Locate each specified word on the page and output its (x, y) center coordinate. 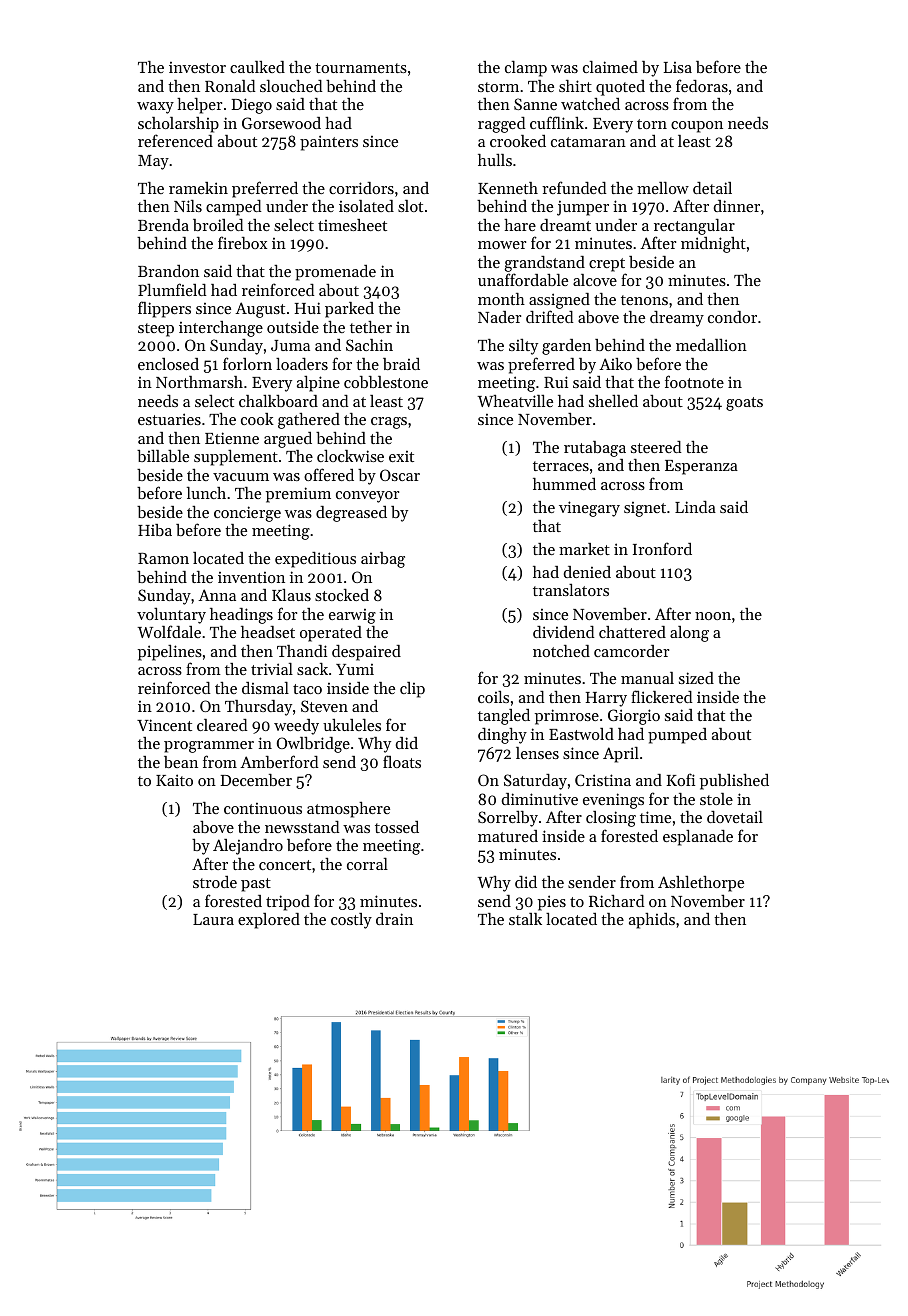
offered (329, 474)
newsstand (302, 827)
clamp (526, 69)
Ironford (662, 548)
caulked (257, 67)
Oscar (400, 475)
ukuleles (352, 725)
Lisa (678, 67)
